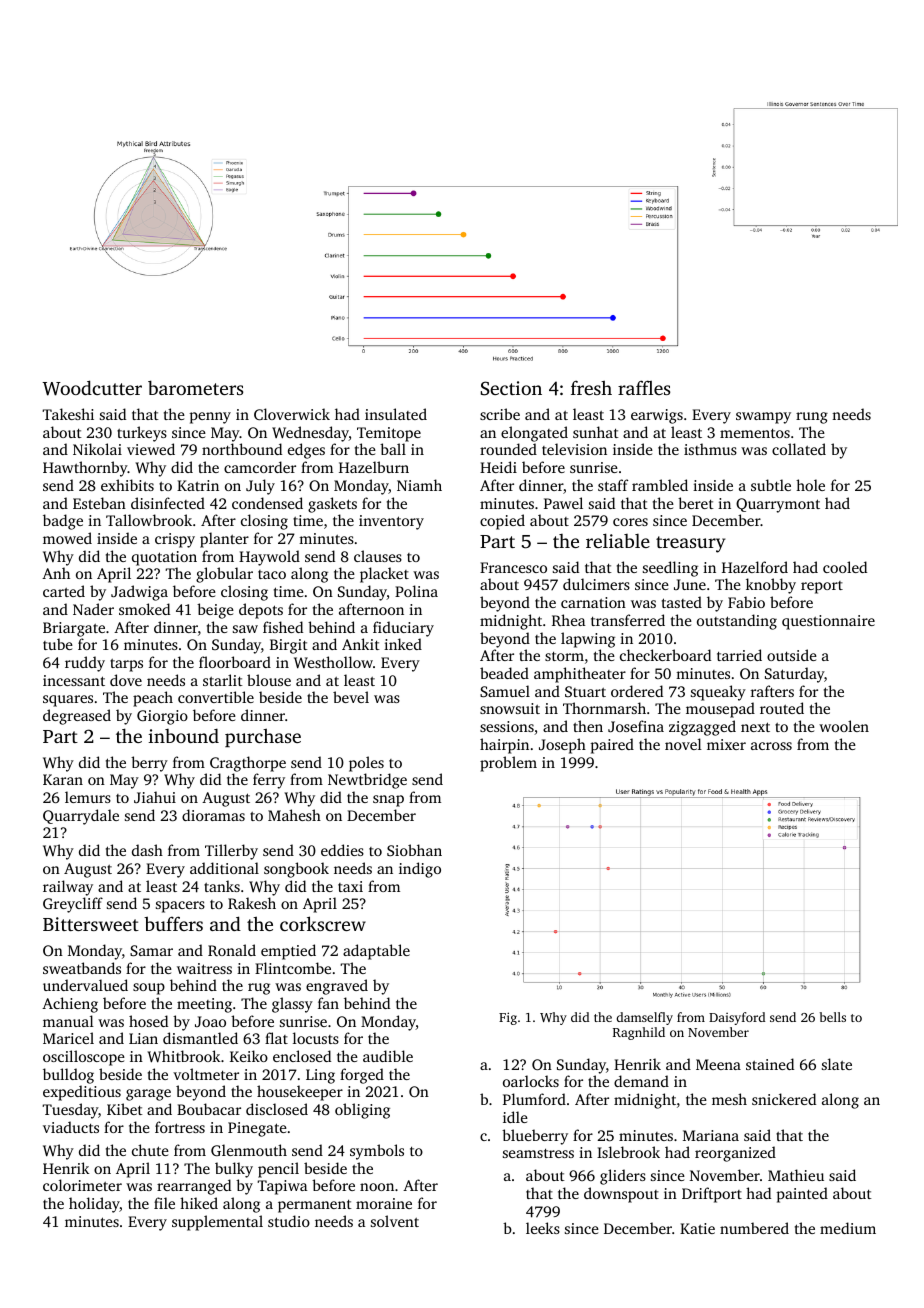  What do you see at coordinates (269, 558) in the screenshot?
I see `Haywold` at bounding box center [269, 558].
